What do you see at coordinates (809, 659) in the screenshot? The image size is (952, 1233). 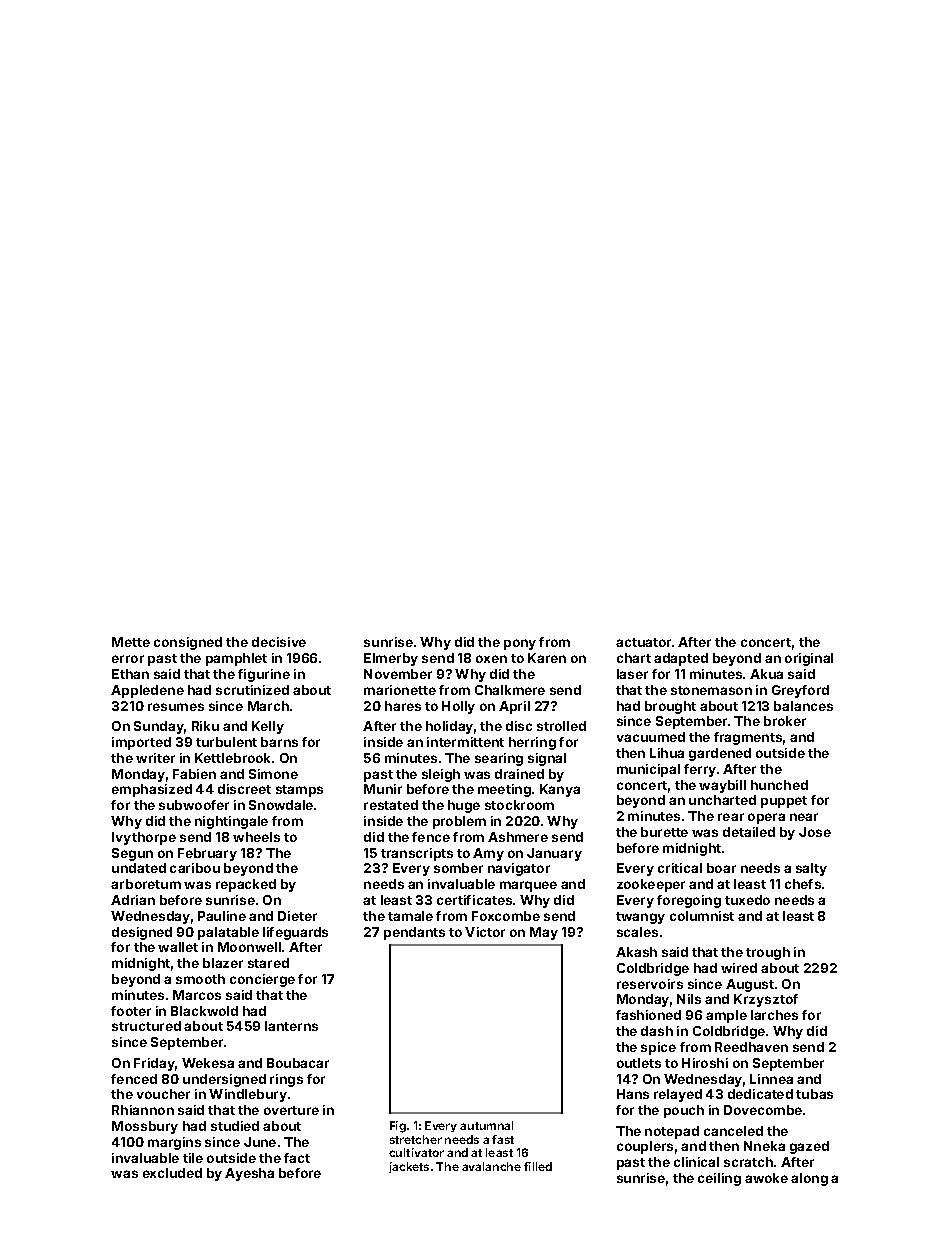 I see `original` at bounding box center [809, 659].
